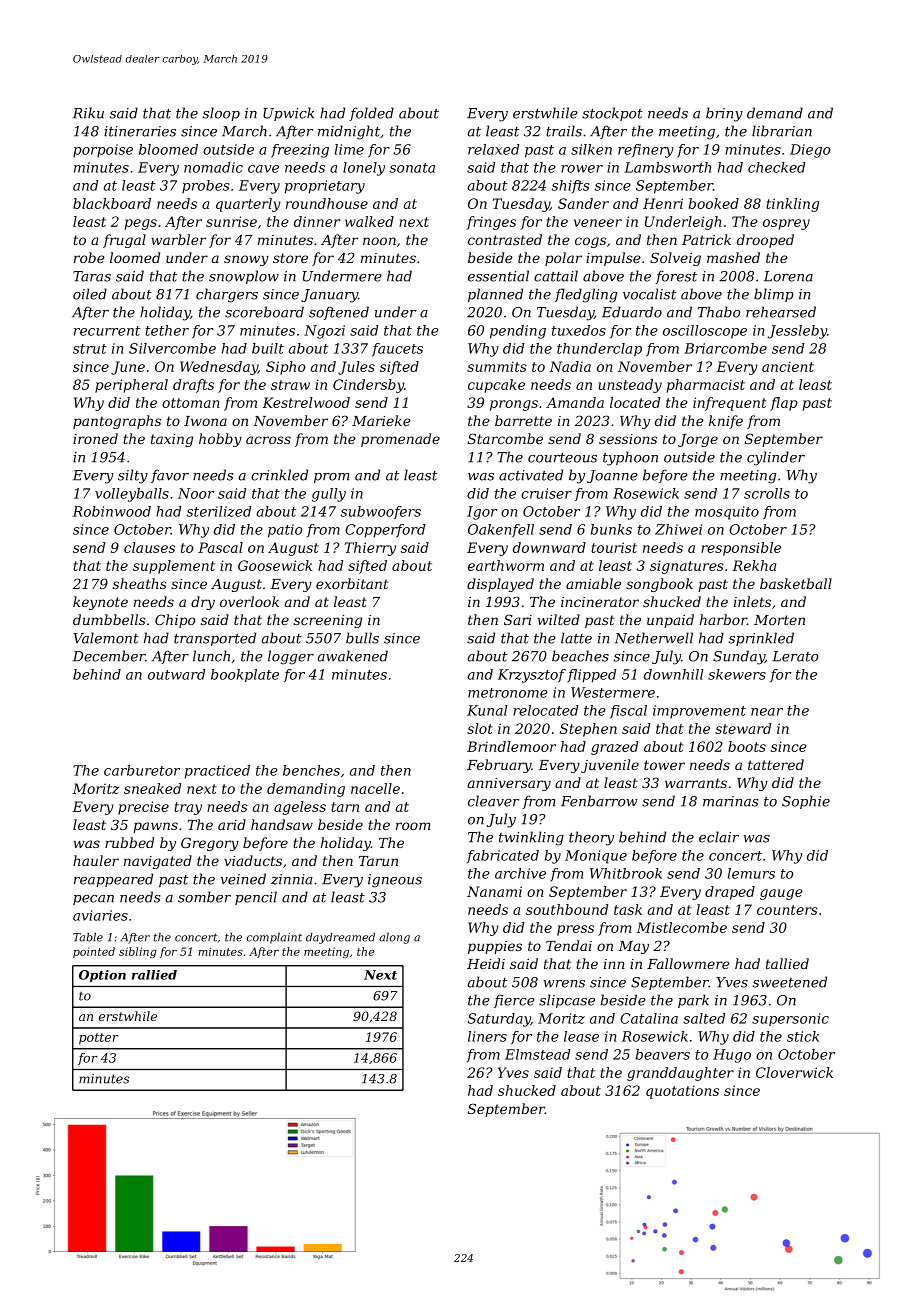 The height and width of the page is (1316, 908). I want to click on downhill, so click(674, 674).
